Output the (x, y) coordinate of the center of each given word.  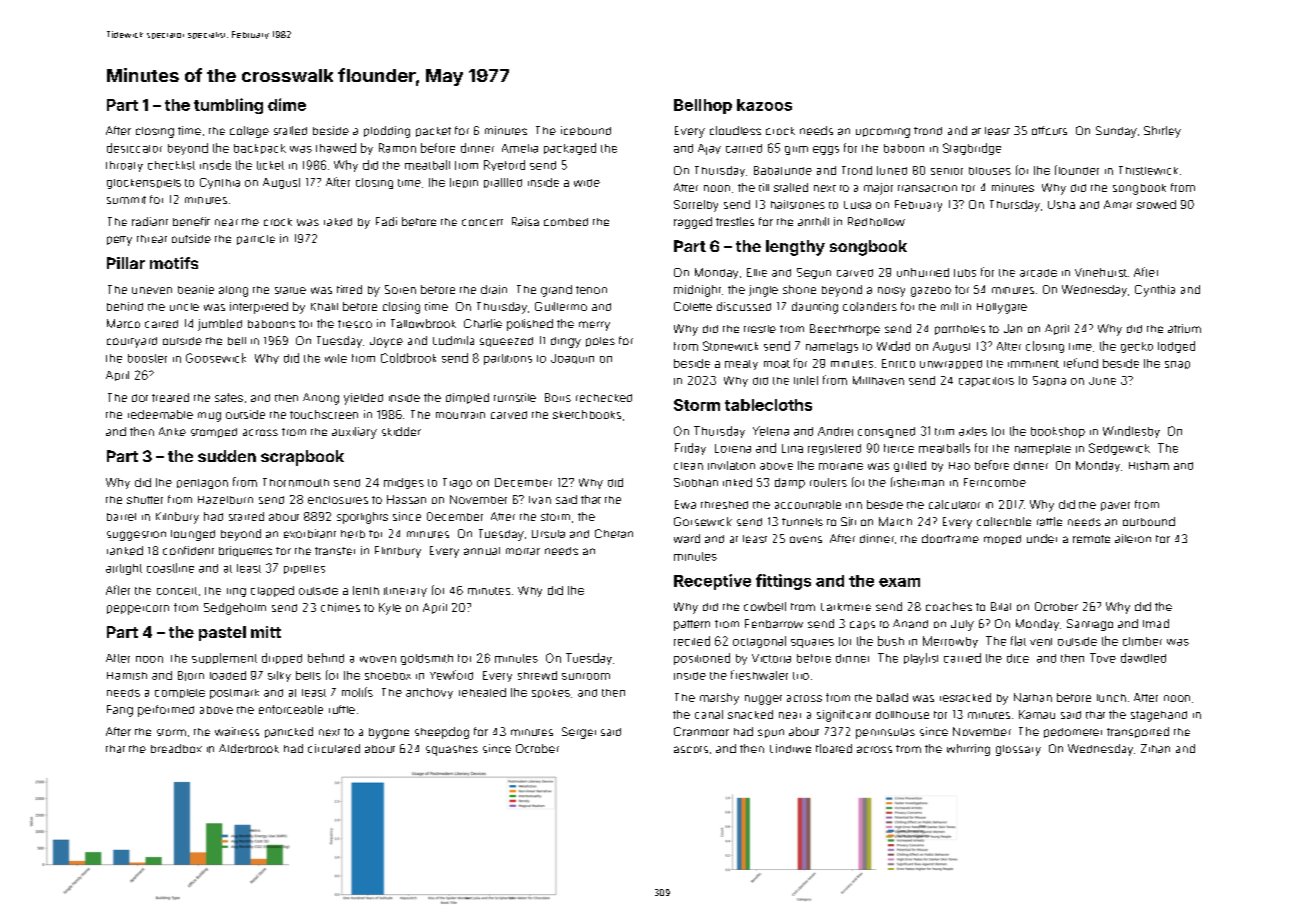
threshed (724, 505)
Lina (792, 448)
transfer (335, 551)
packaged (570, 149)
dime (287, 104)
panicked (289, 732)
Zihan (1155, 748)
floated (834, 748)
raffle (1049, 521)
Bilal (1001, 606)
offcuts (1049, 130)
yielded (363, 399)
